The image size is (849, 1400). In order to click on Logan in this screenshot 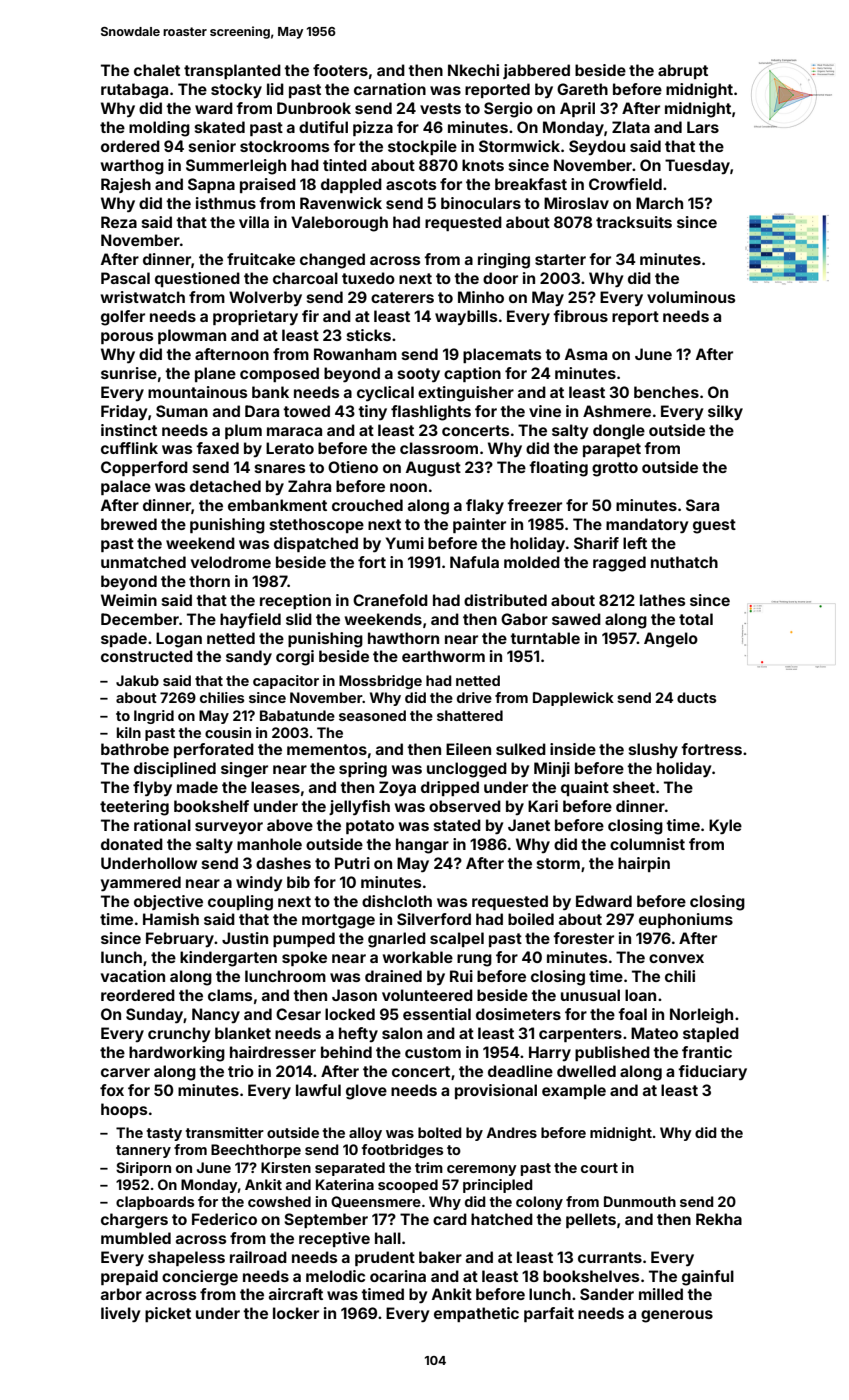, I will do `click(179, 640)`.
